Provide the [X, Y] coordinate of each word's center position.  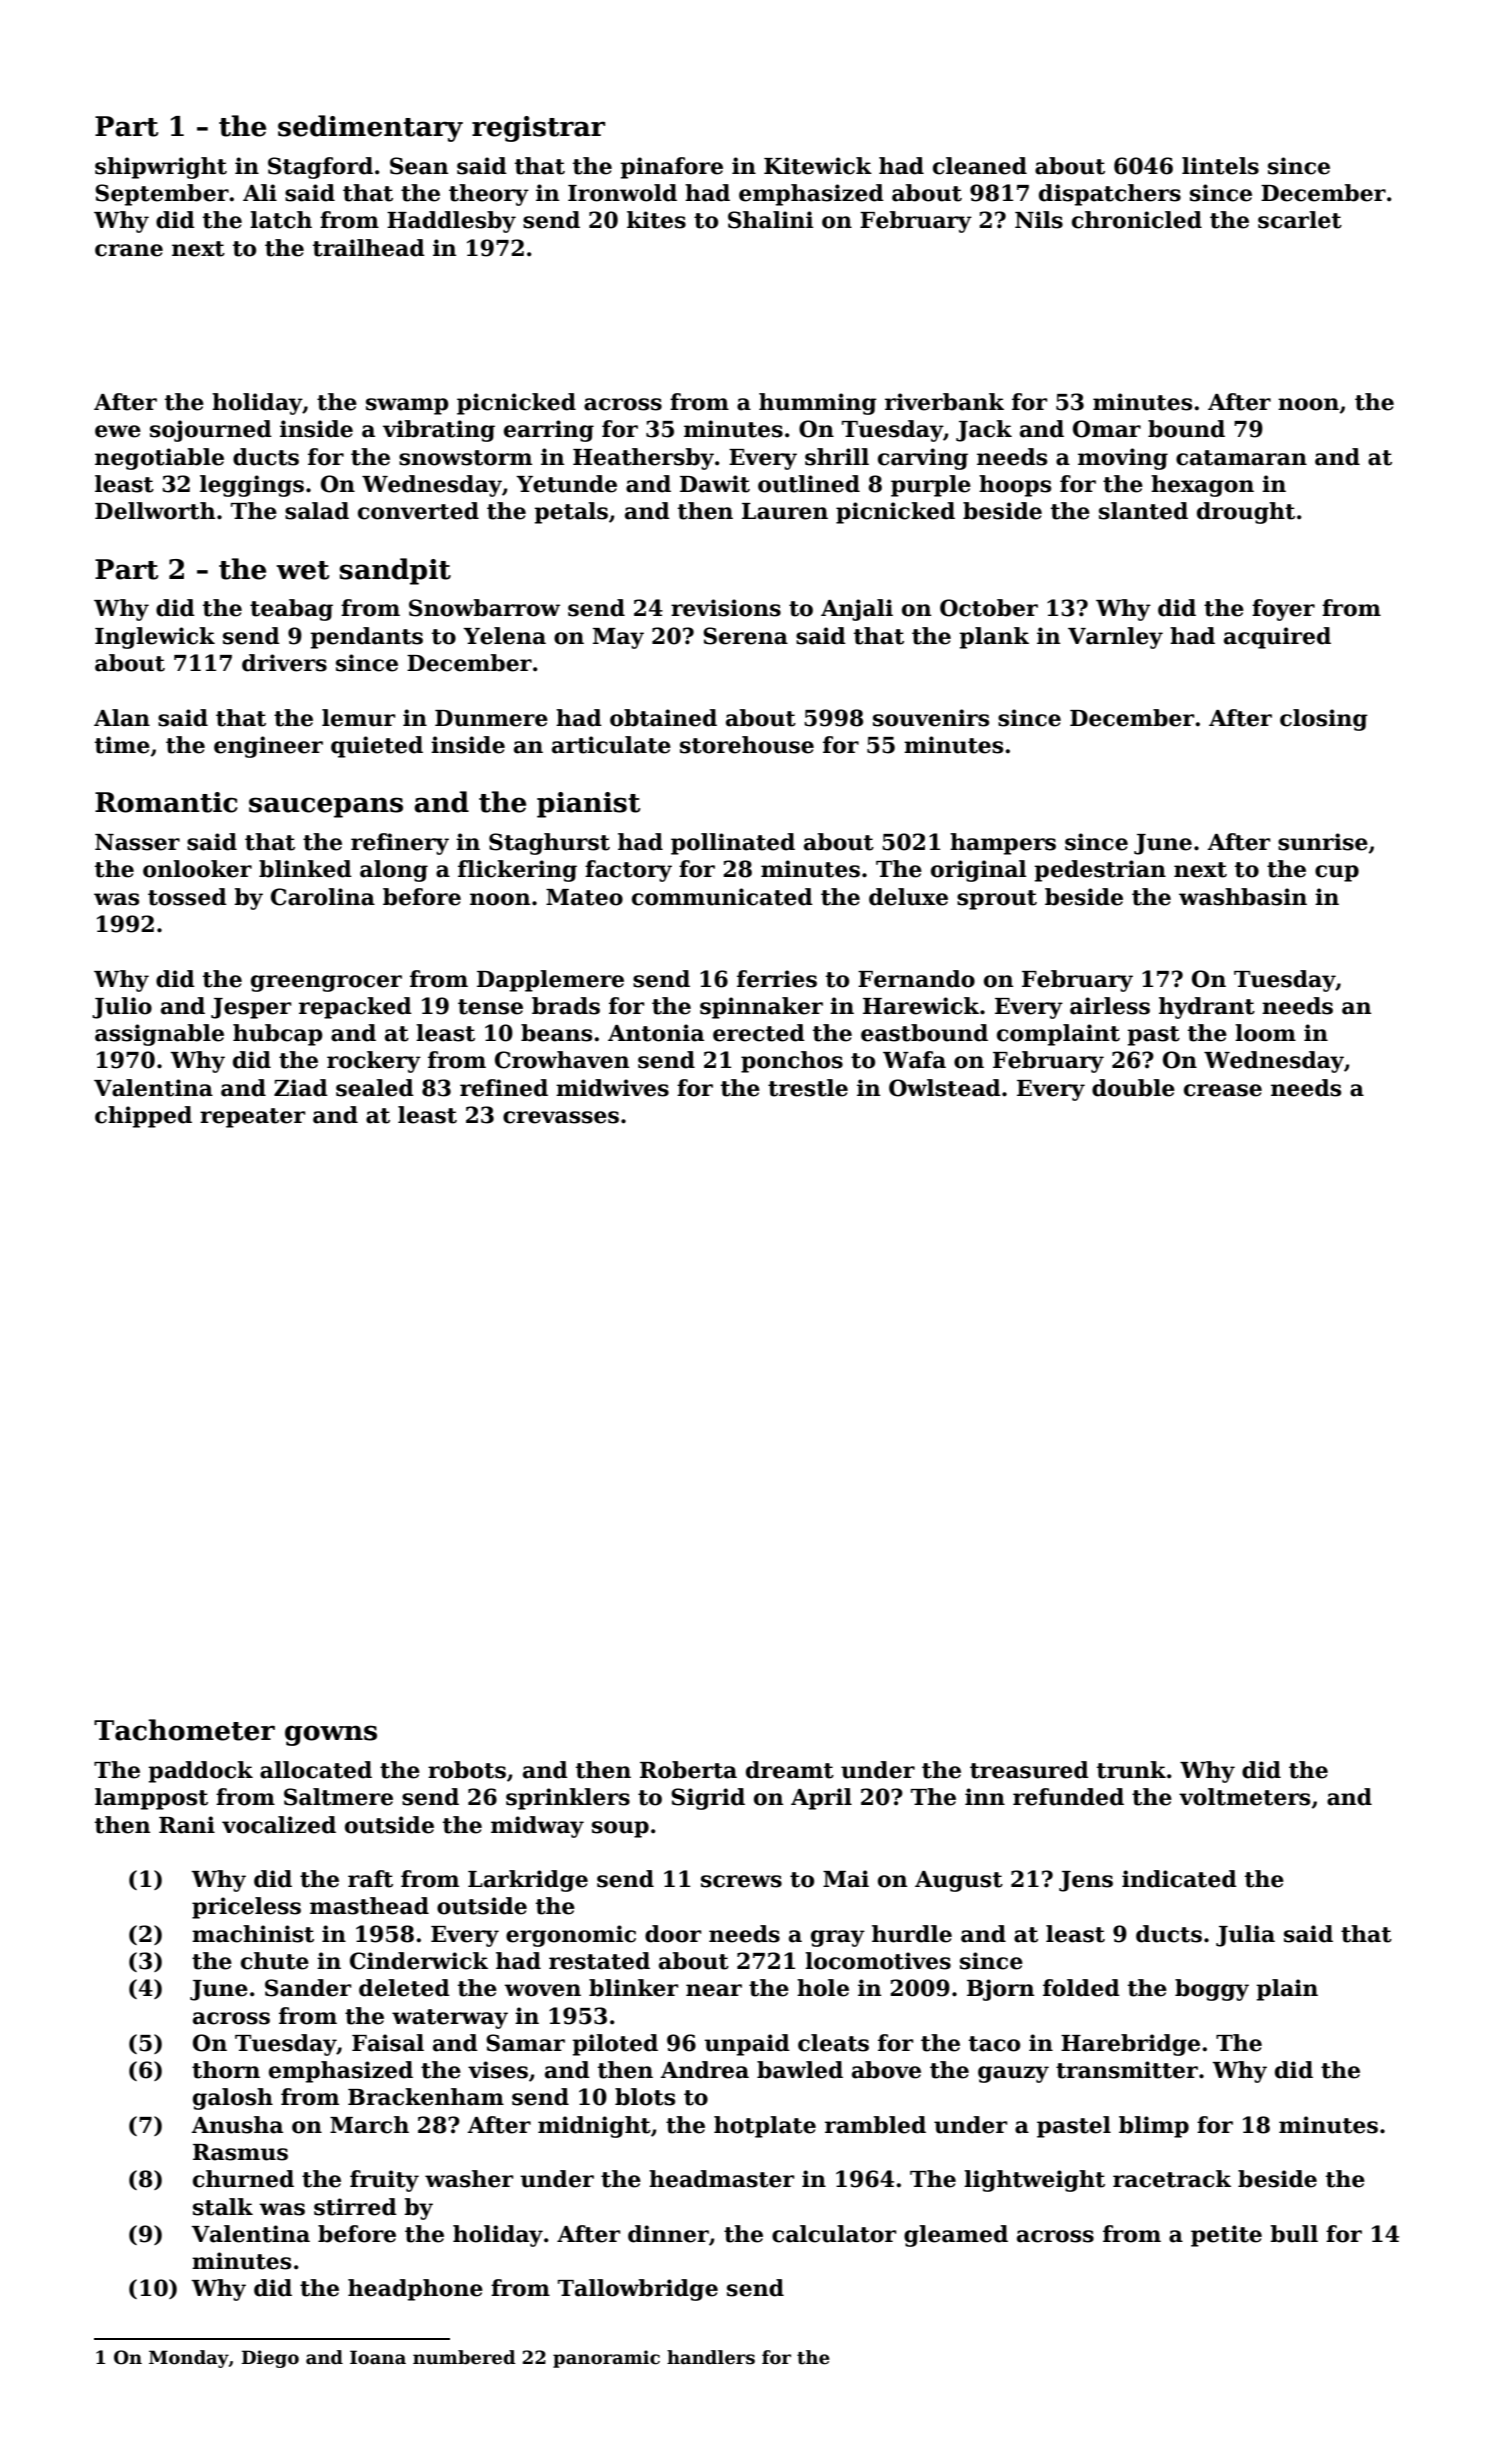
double [1133, 1088]
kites [656, 220]
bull [1294, 2234]
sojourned [211, 431]
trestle [808, 1088]
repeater [252, 1118]
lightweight [1034, 2181]
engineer [268, 747]
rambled [875, 2125]
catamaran [1241, 458]
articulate [611, 745]
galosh [233, 2099]
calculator [834, 2234]
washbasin [1243, 897]
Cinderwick [419, 1961]
